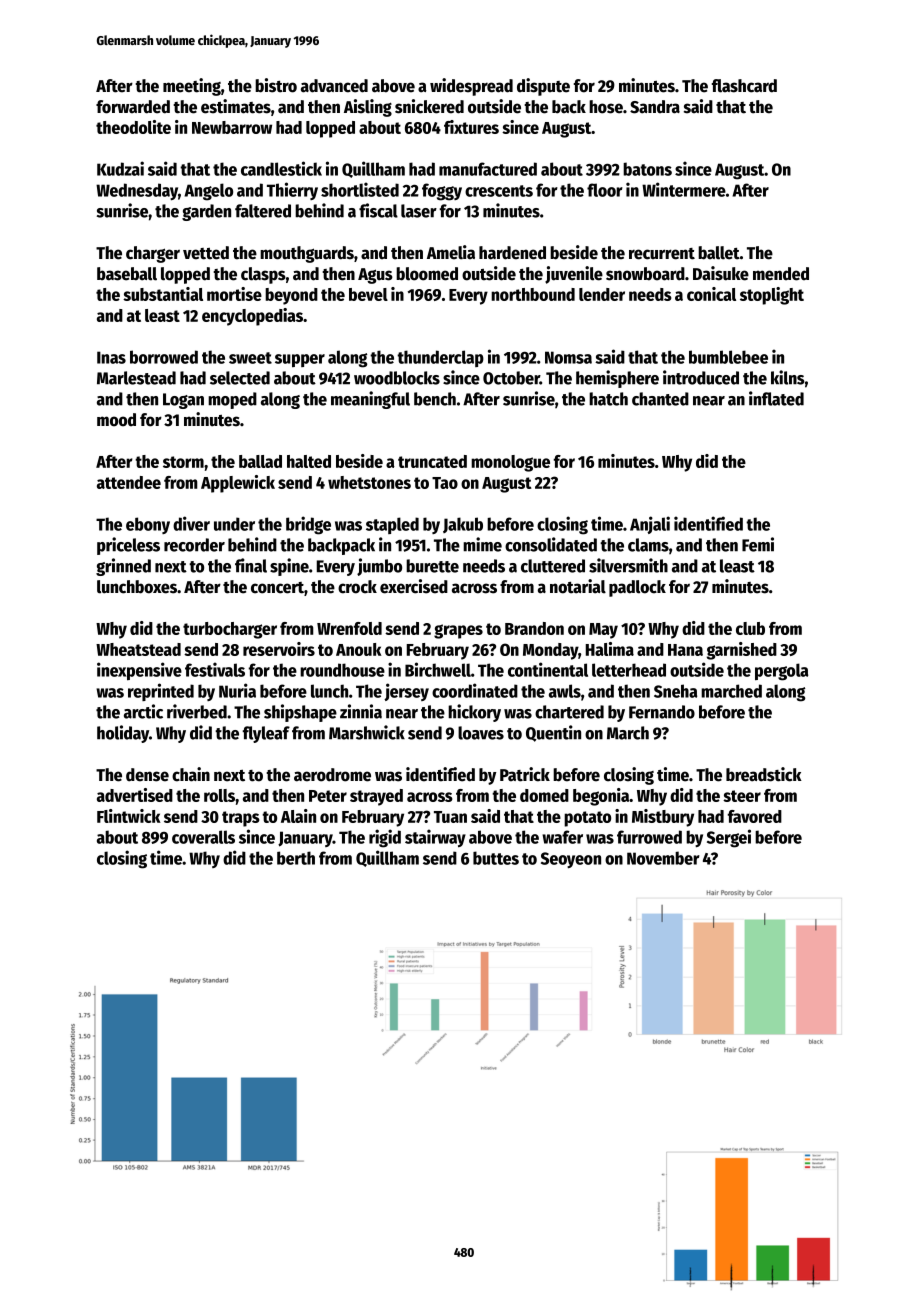 Image resolution: width=908 pixels, height=1316 pixels. I want to click on flashcard, so click(744, 86).
